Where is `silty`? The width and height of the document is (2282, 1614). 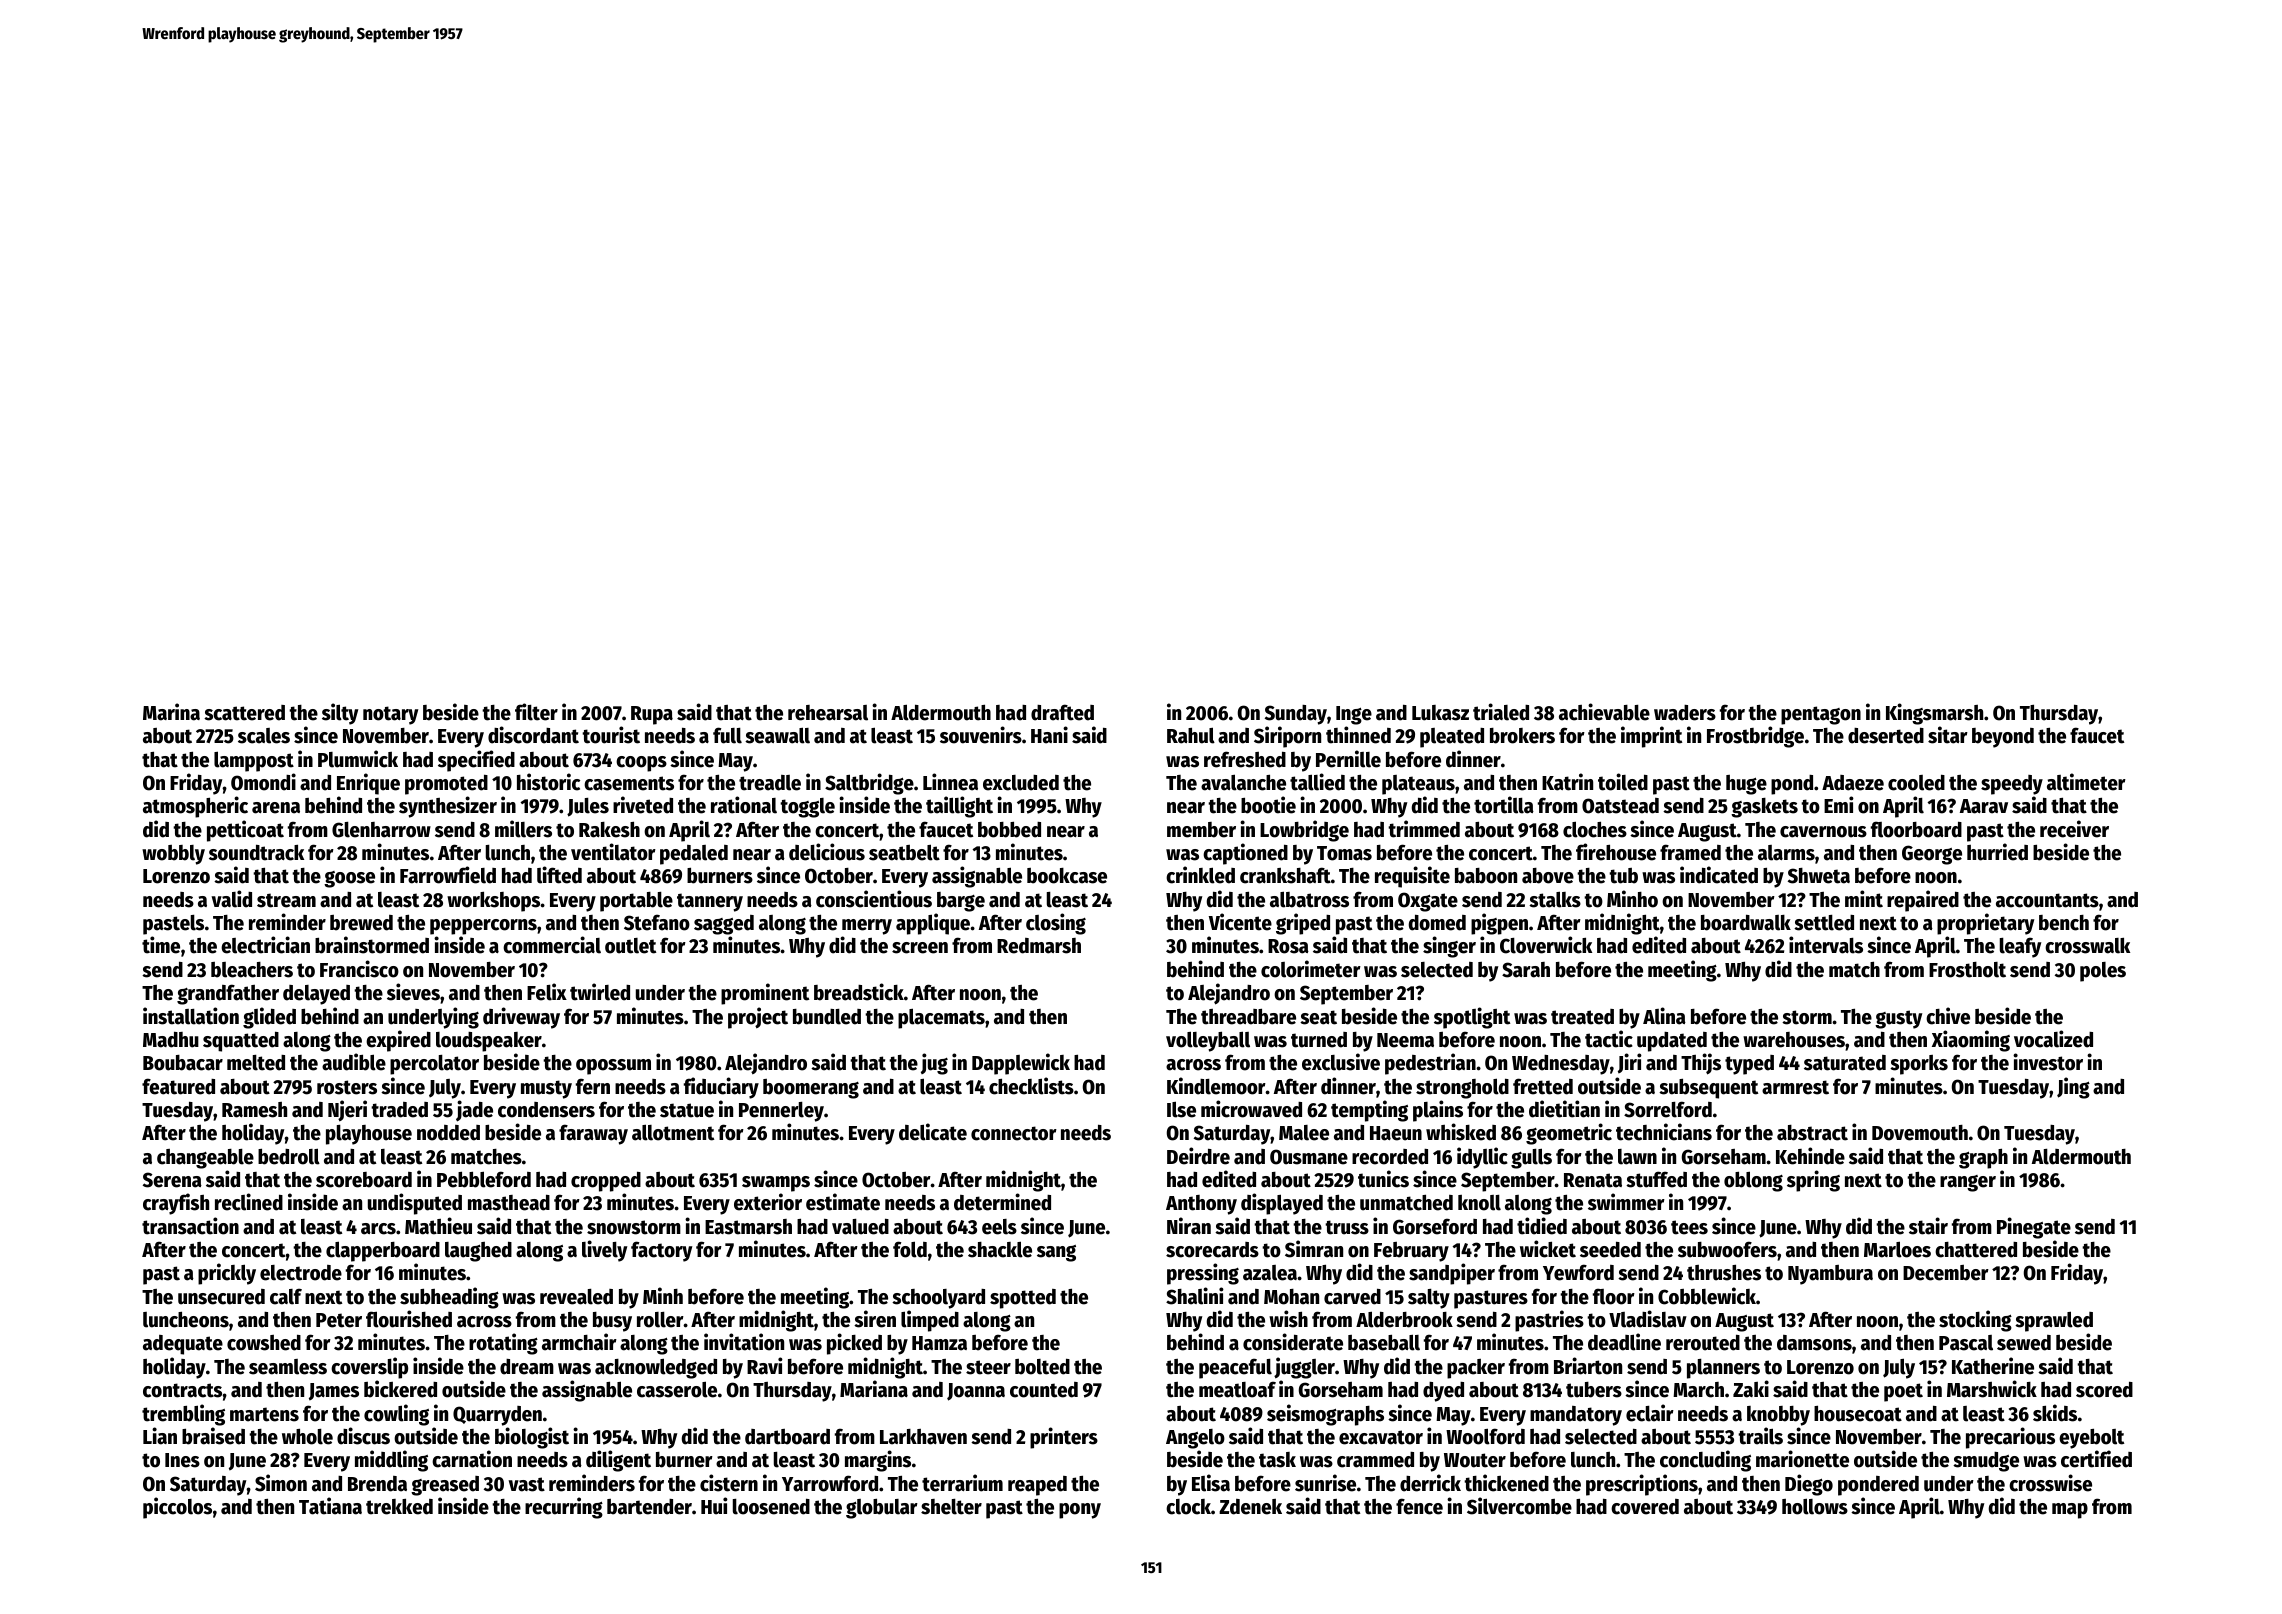
silty is located at coordinates (340, 714).
